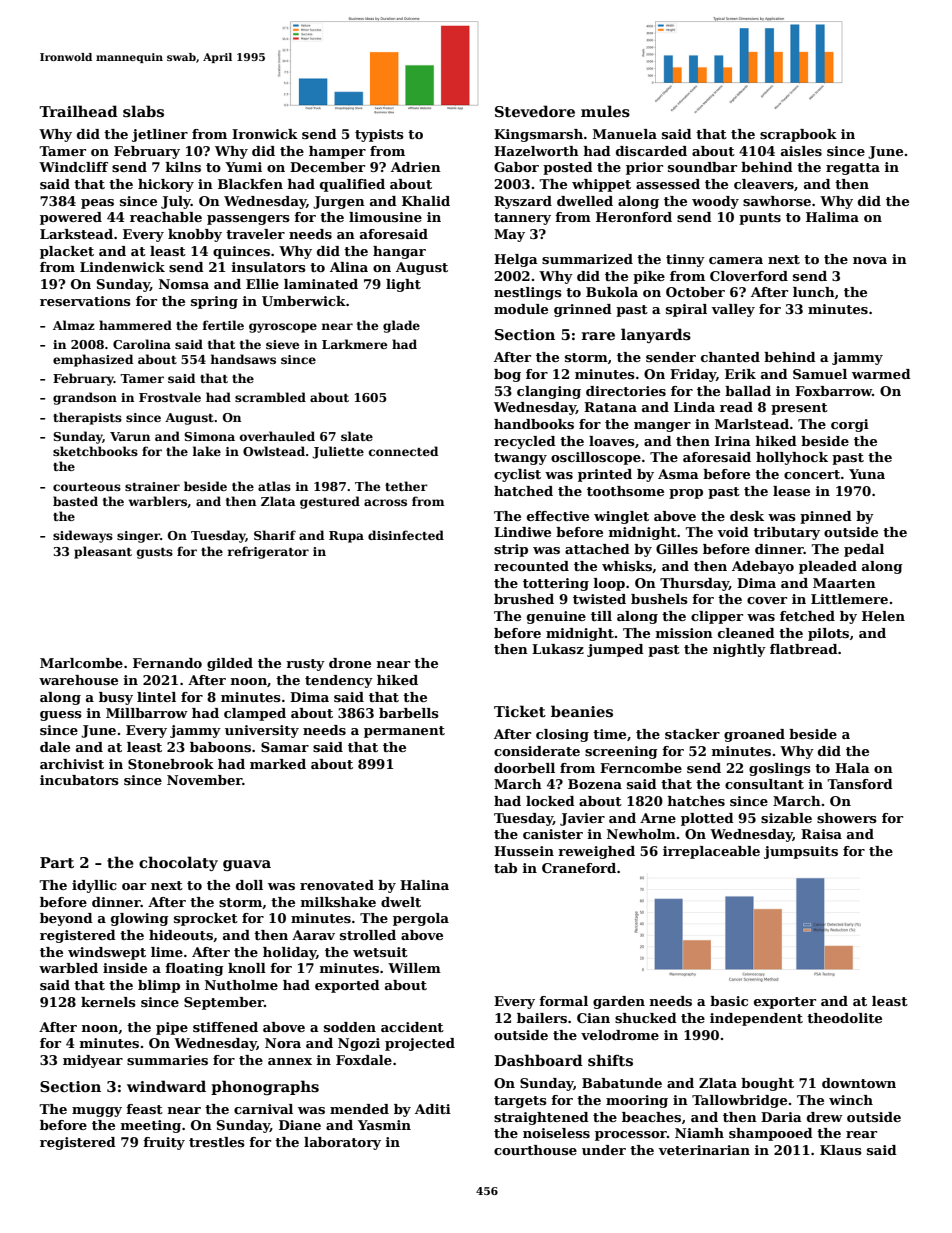 The height and width of the page is (1233, 952). I want to click on theodolite, so click(844, 1018).
